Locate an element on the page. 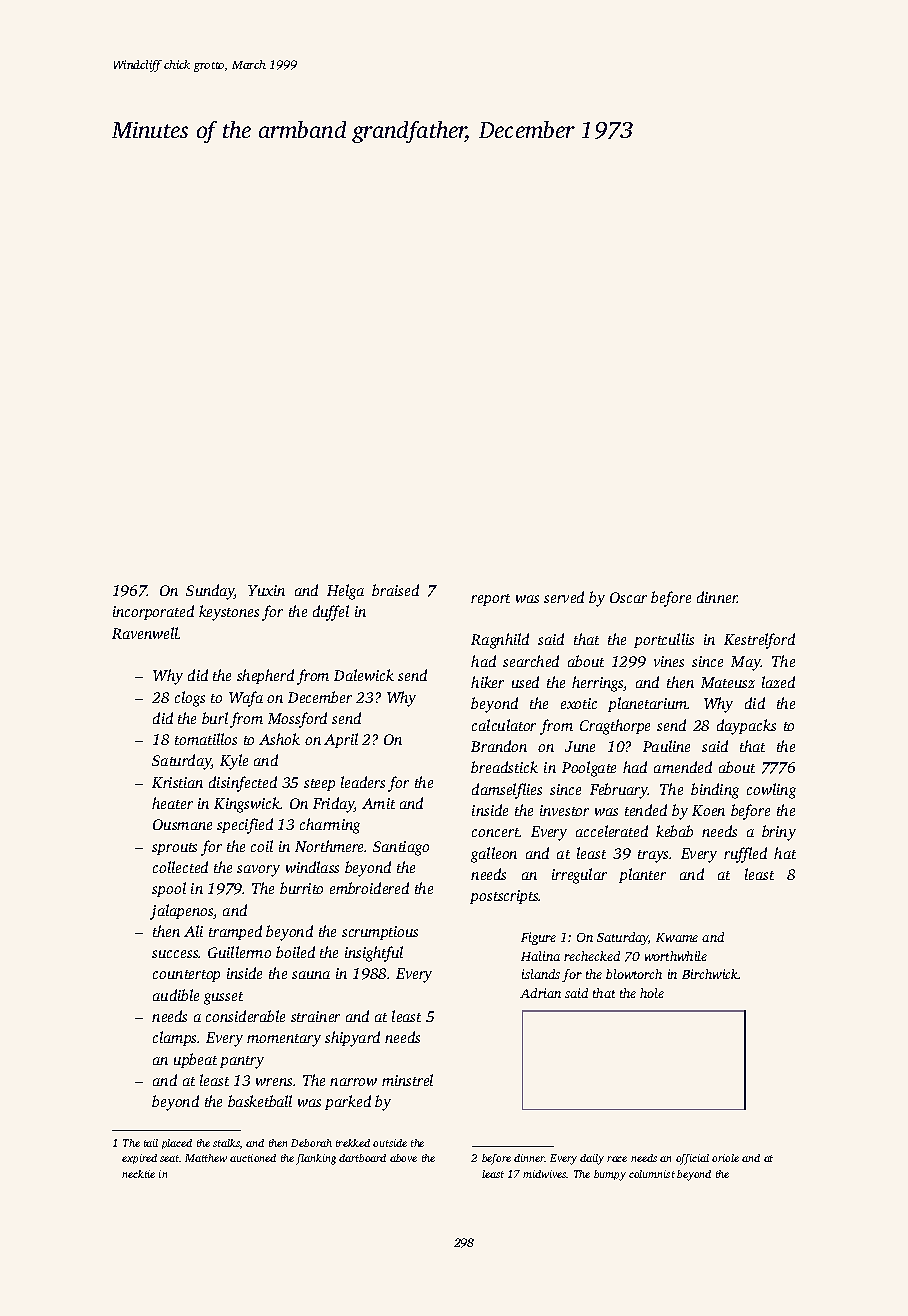 The height and width of the document is (1316, 908). tail is located at coordinates (151, 1143).
